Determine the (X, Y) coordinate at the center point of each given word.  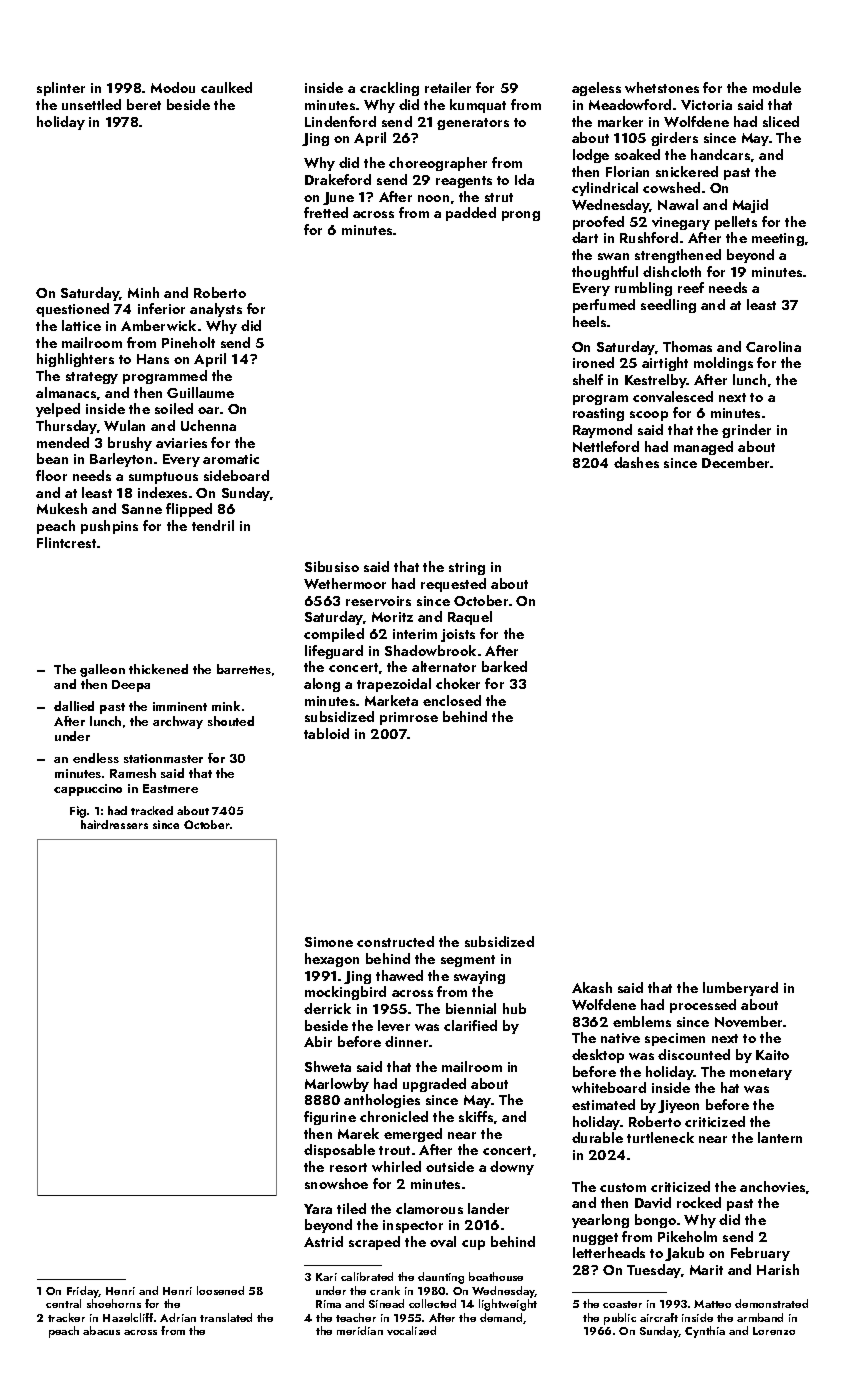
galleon (102, 670)
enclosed (452, 700)
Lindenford (340, 121)
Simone (329, 942)
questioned (72, 310)
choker (458, 683)
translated (226, 1317)
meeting (778, 239)
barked (504, 666)
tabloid (326, 733)
